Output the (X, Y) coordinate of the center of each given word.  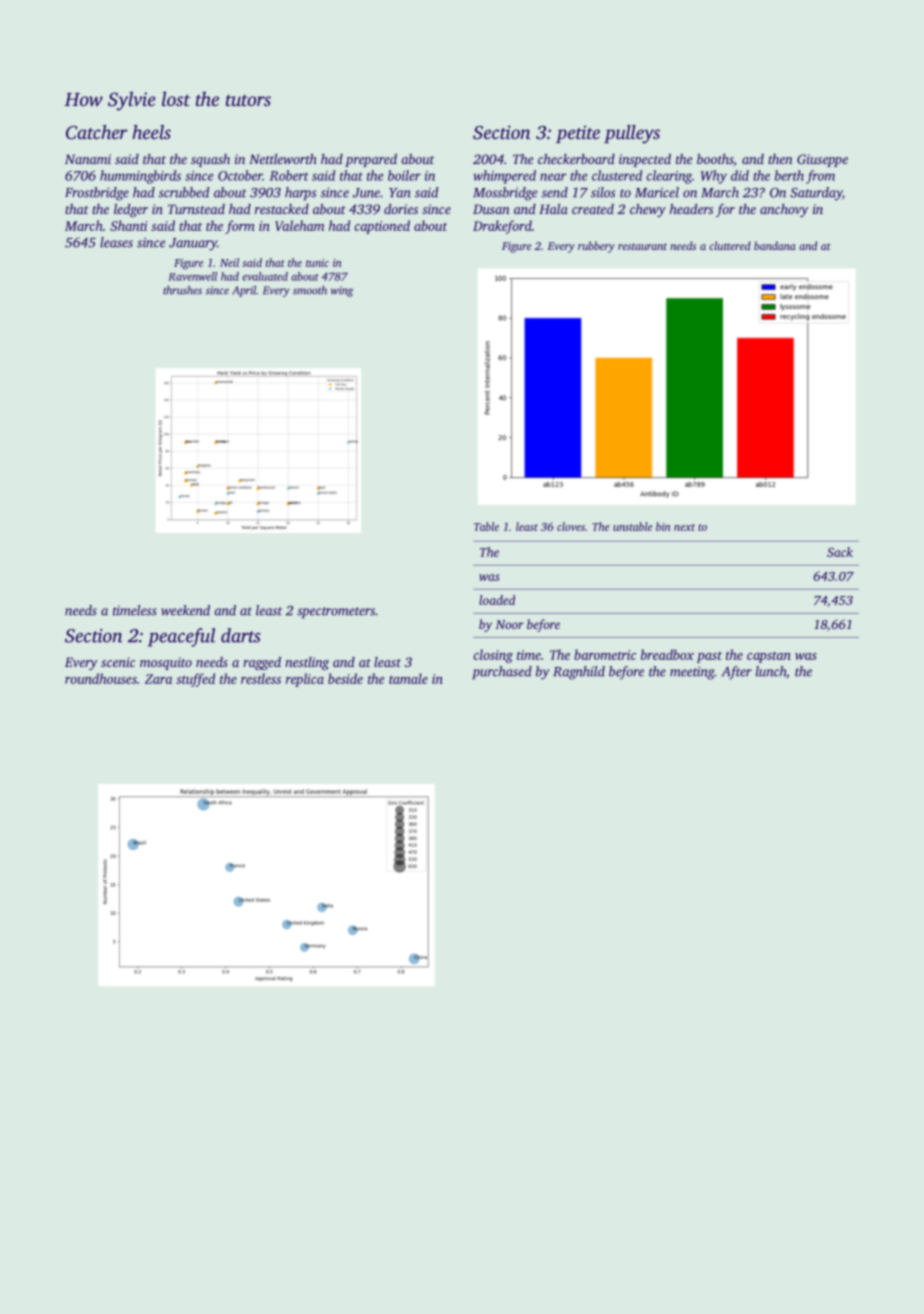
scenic (118, 662)
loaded (497, 600)
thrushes (182, 290)
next (684, 527)
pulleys (632, 134)
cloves (571, 526)
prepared (371, 160)
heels (151, 132)
